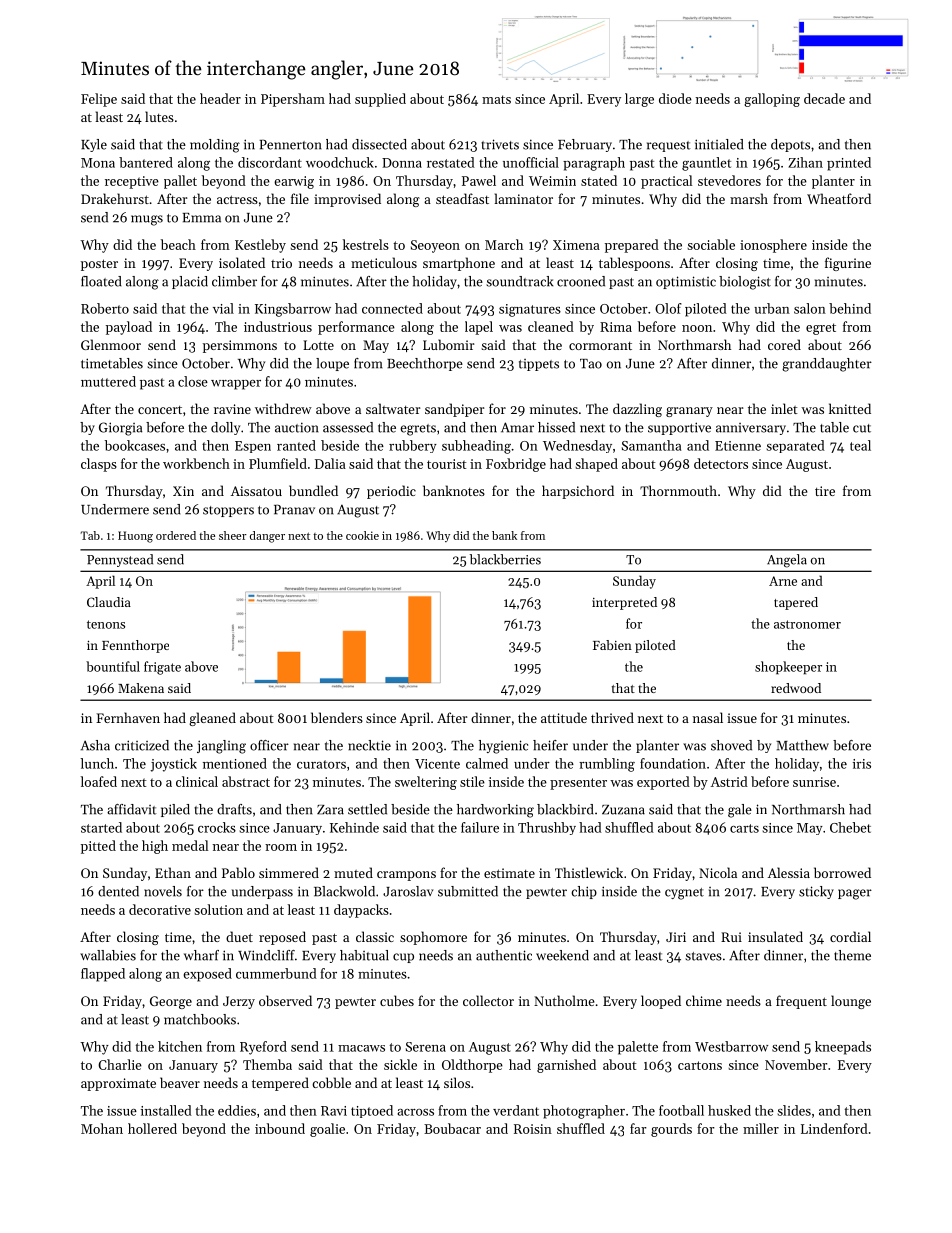 This screenshot has height=1233, width=952. What do you see at coordinates (120, 429) in the screenshot?
I see `Giorgia` at bounding box center [120, 429].
